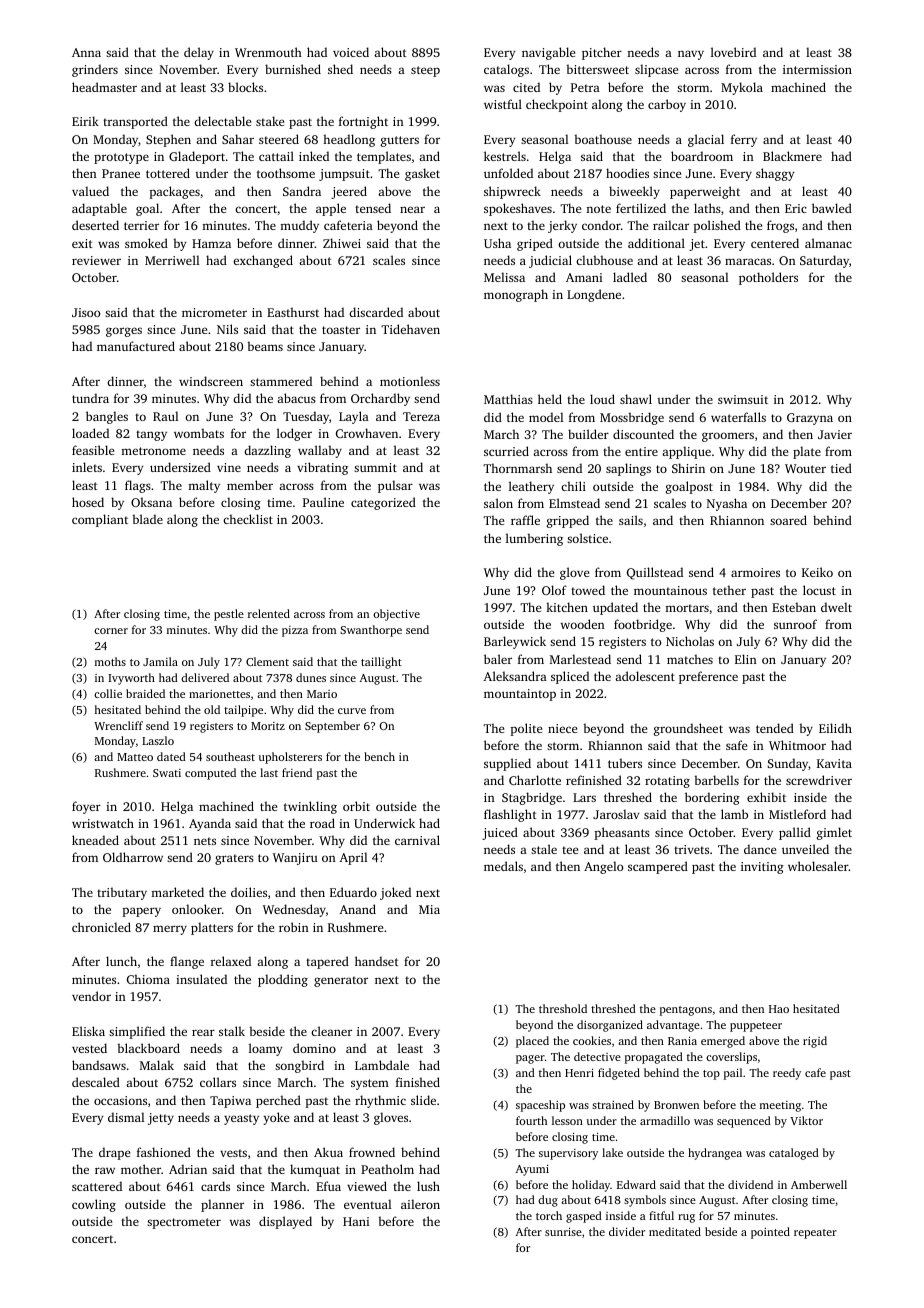  Describe the element at coordinates (352, 711) in the screenshot. I see `curve` at that location.
